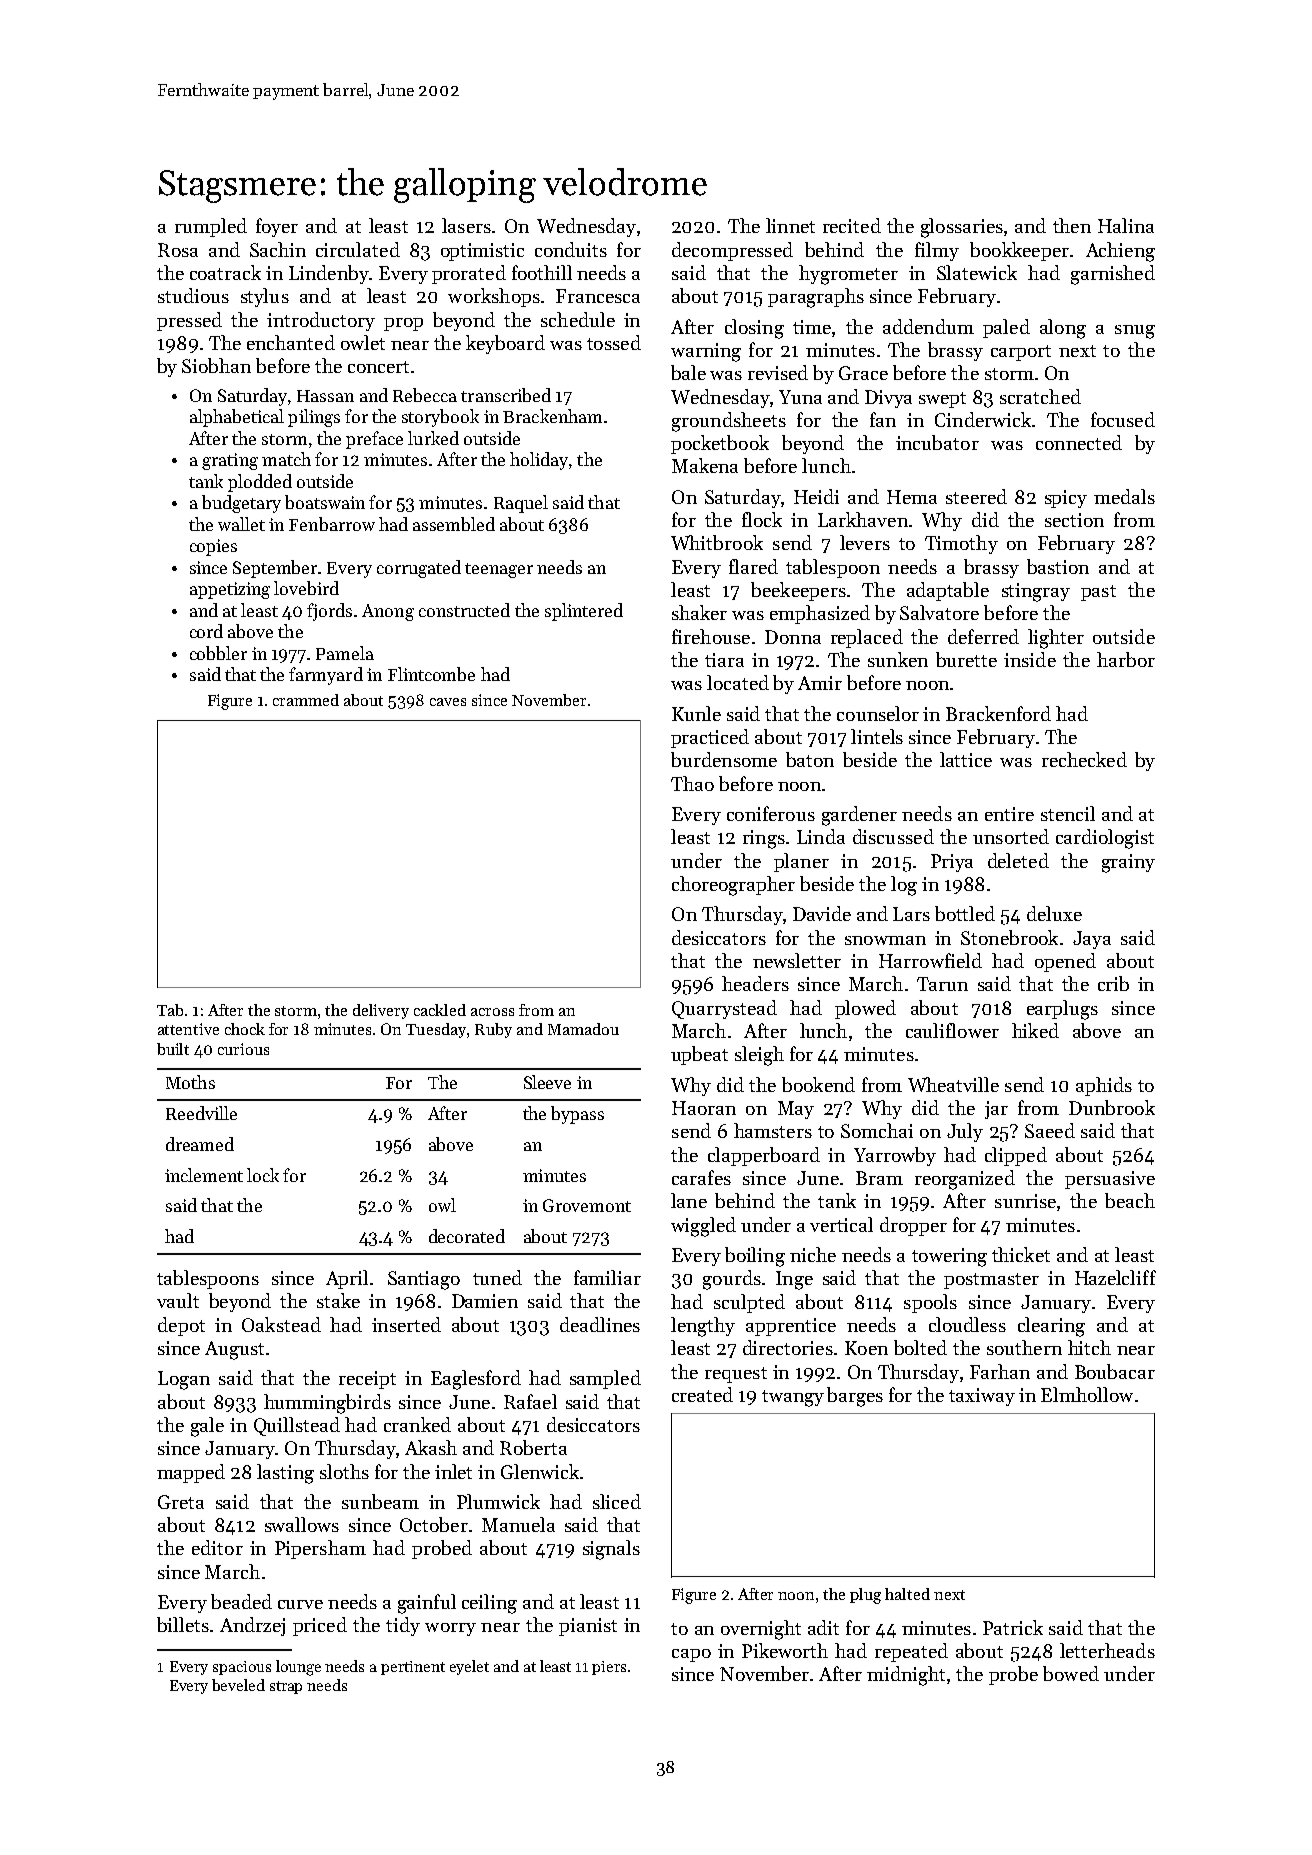 This screenshot has width=1312, height=1855. What do you see at coordinates (237, 418) in the screenshot?
I see `alphabetical` at bounding box center [237, 418].
